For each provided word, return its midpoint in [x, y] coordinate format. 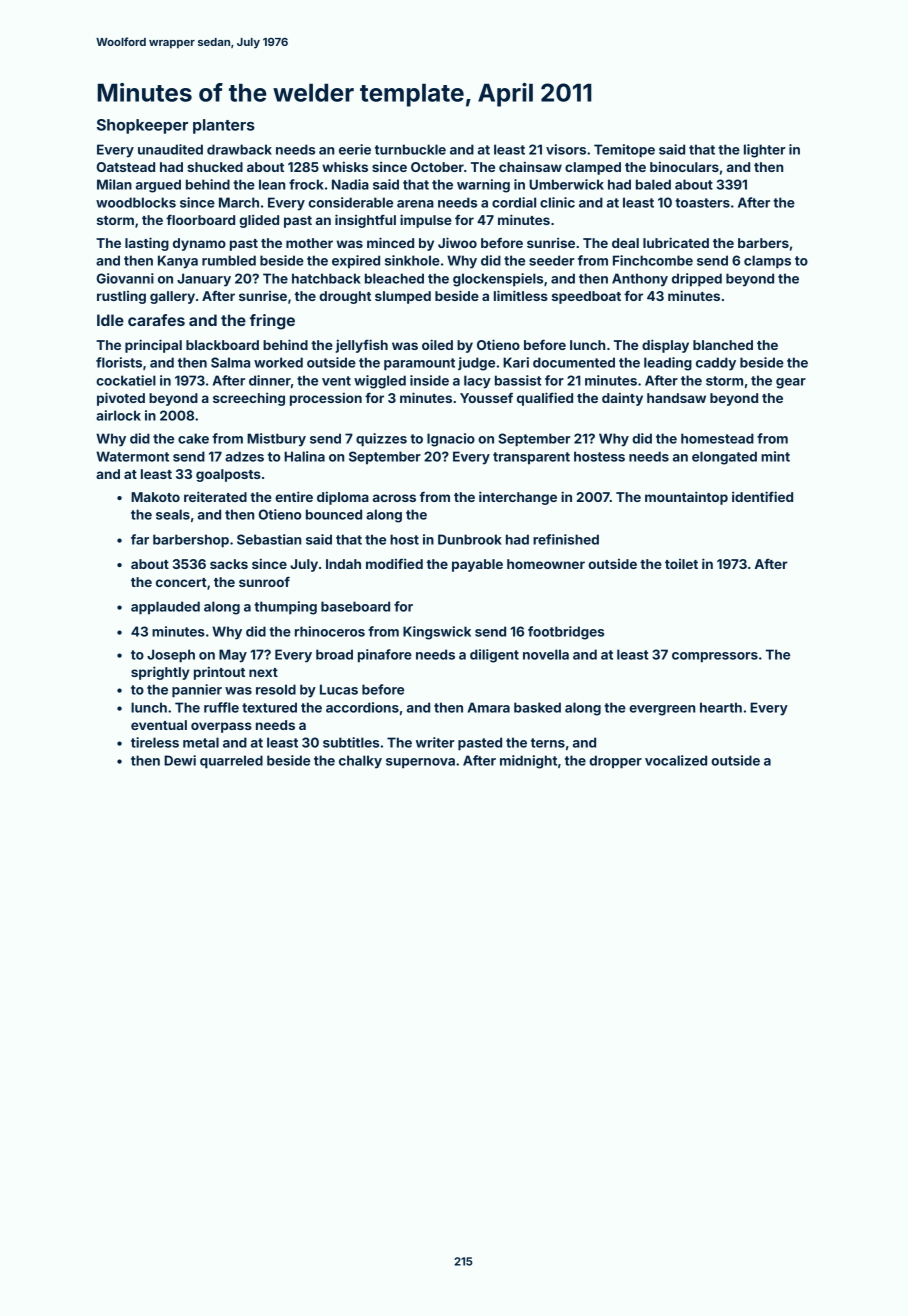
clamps [767, 262]
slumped [403, 297]
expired [356, 262]
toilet [681, 564]
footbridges [566, 633]
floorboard [200, 219]
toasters [702, 203]
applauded [165, 608]
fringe [272, 322]
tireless [155, 742]
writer [435, 742]
